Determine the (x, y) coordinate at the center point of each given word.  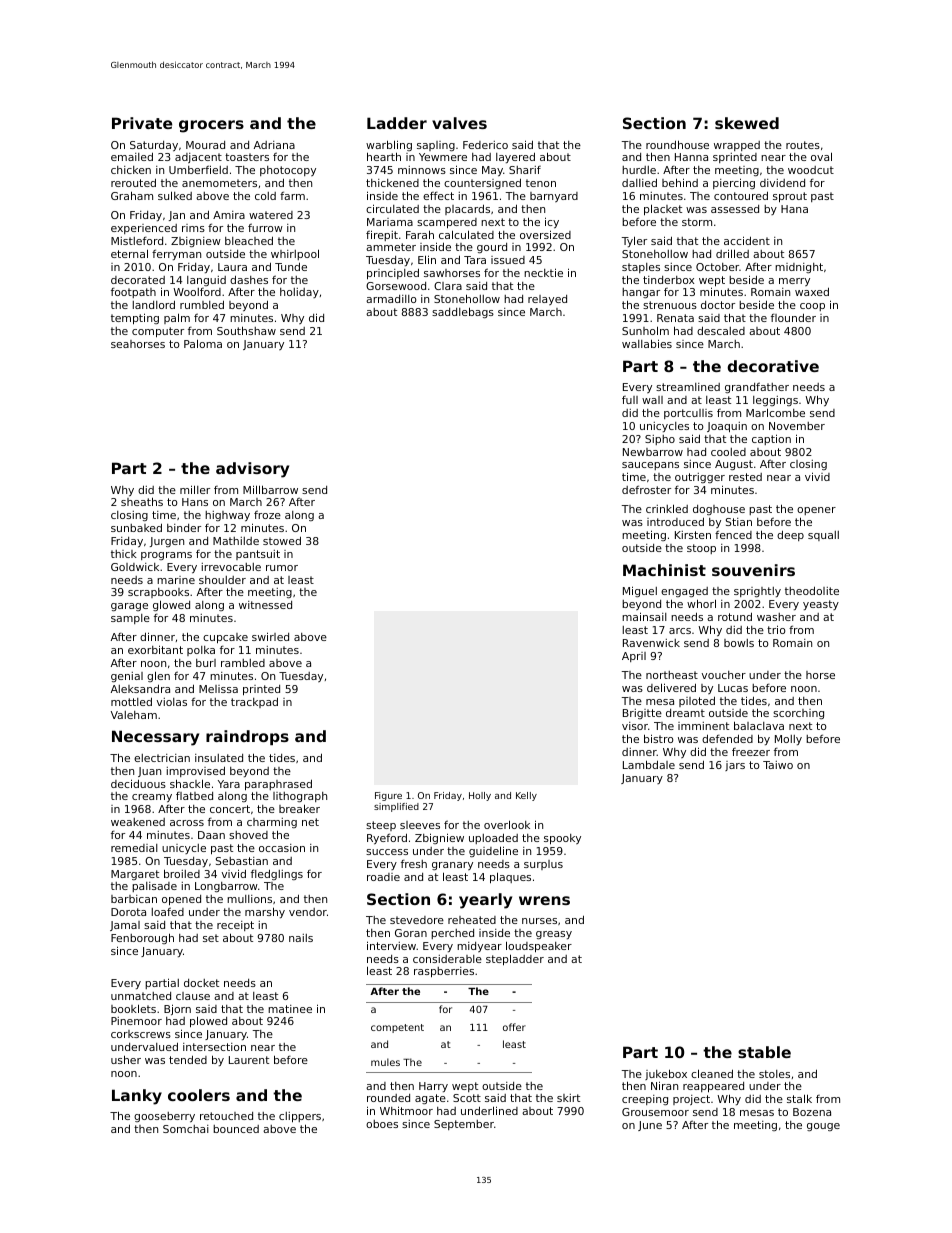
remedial (134, 848)
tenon (541, 183)
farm (292, 195)
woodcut (811, 170)
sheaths (142, 501)
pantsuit (258, 555)
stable (764, 1052)
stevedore (417, 920)
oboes (382, 1124)
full (630, 400)
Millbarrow (270, 489)
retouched (226, 1116)
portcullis (688, 414)
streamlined (688, 387)
